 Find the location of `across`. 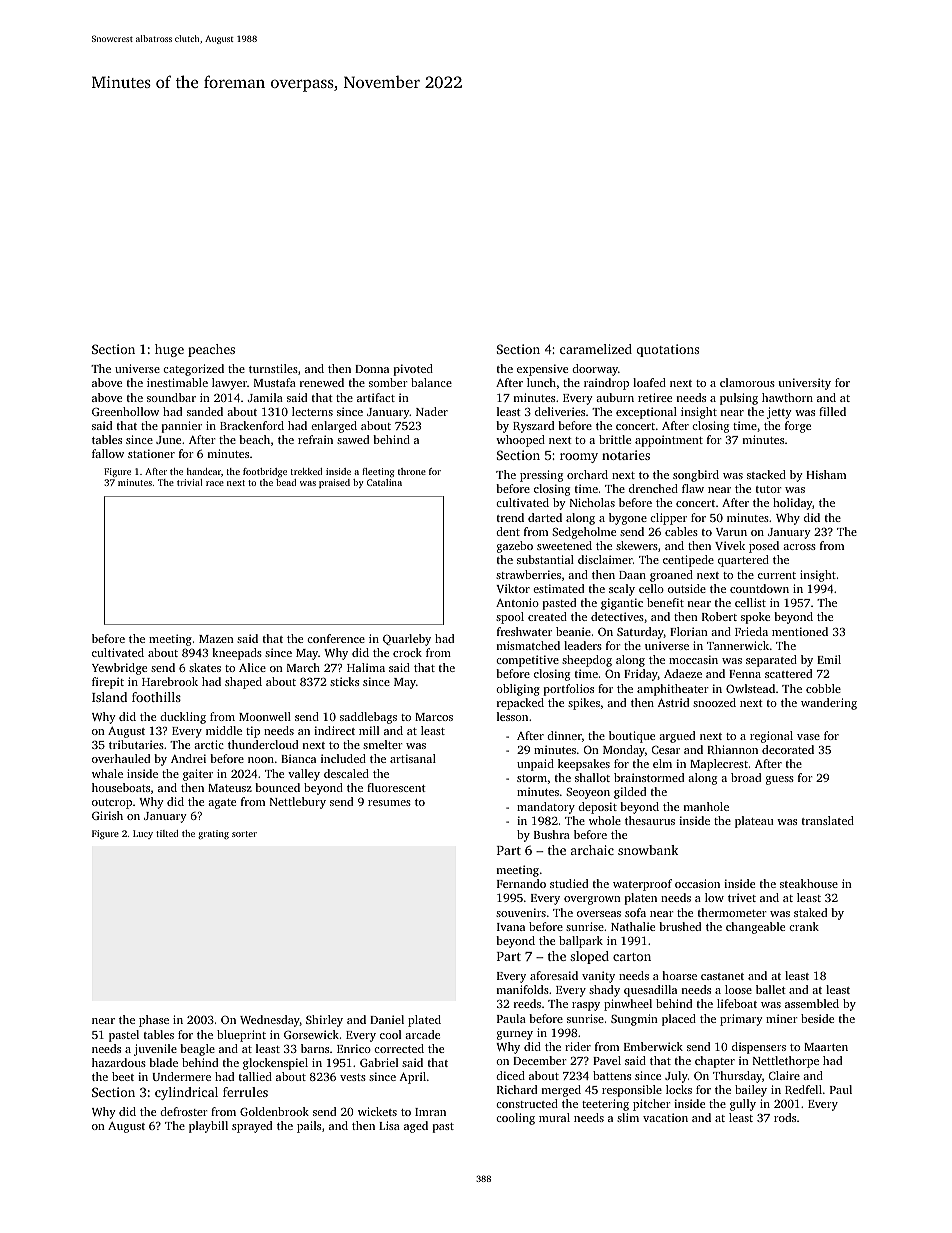

across is located at coordinates (799, 547).
